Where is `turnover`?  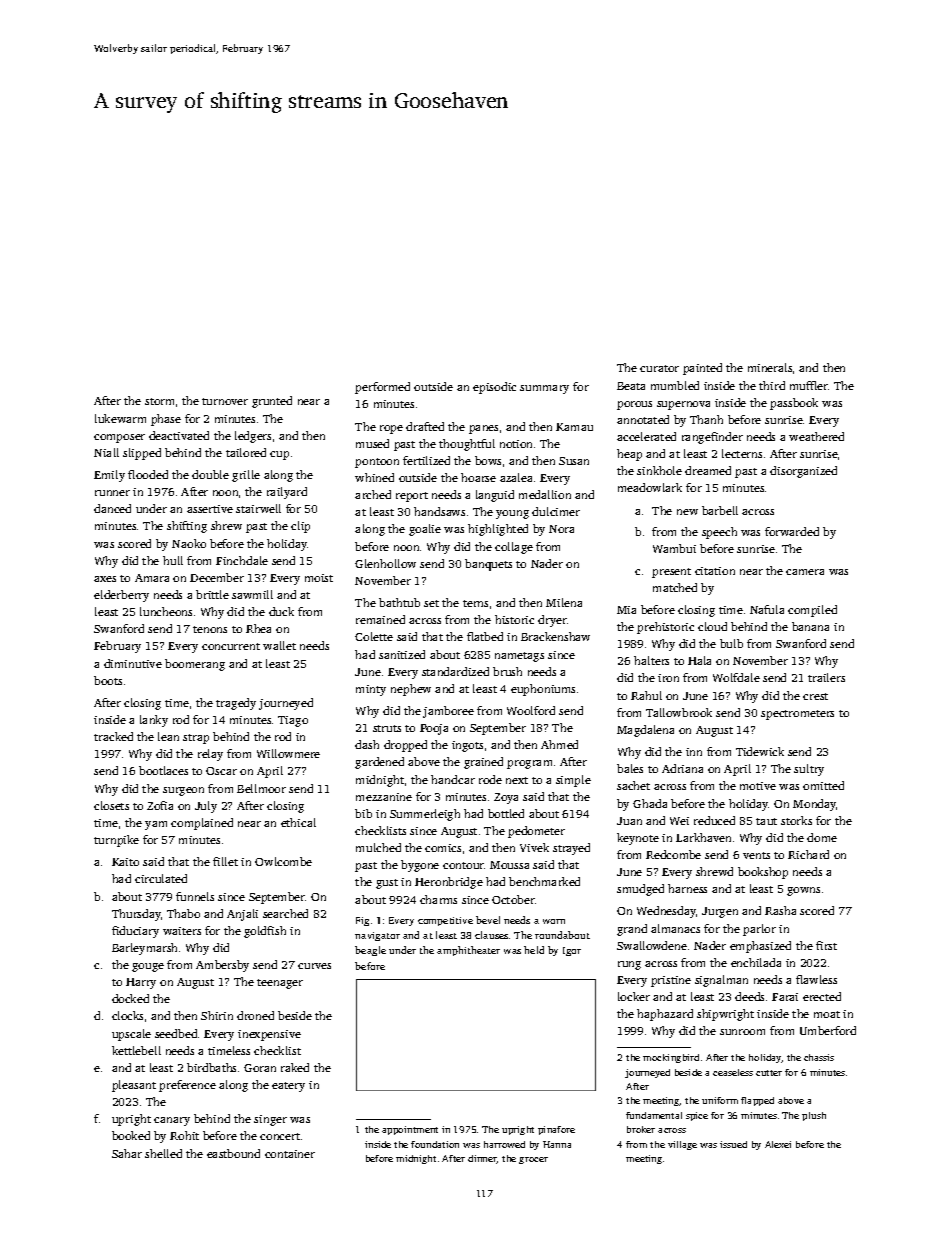 turnover is located at coordinates (225, 401).
